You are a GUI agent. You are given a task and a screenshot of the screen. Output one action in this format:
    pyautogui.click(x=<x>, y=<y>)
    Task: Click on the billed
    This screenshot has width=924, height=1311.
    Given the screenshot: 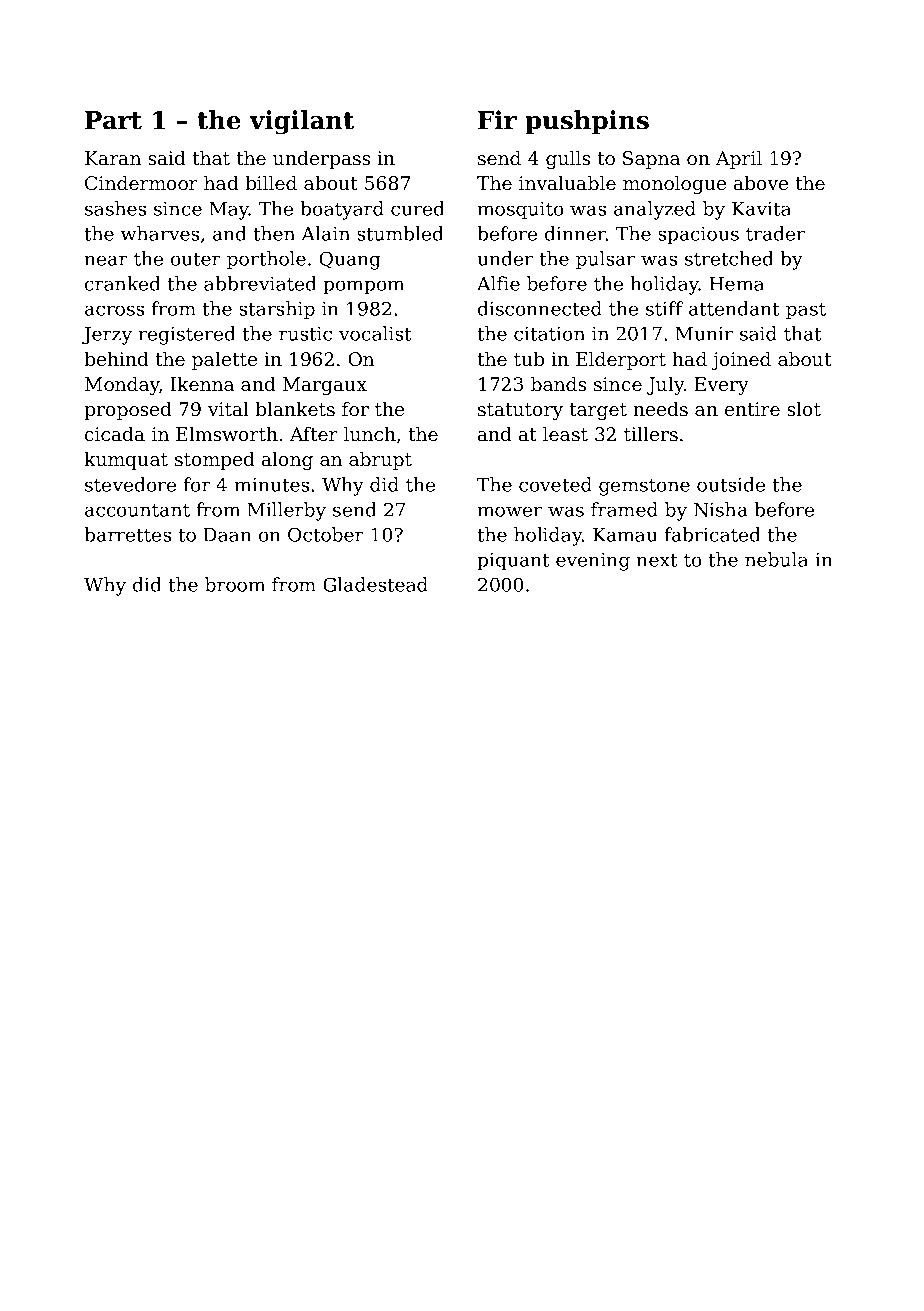 What is the action you would take?
    pyautogui.click(x=271, y=183)
